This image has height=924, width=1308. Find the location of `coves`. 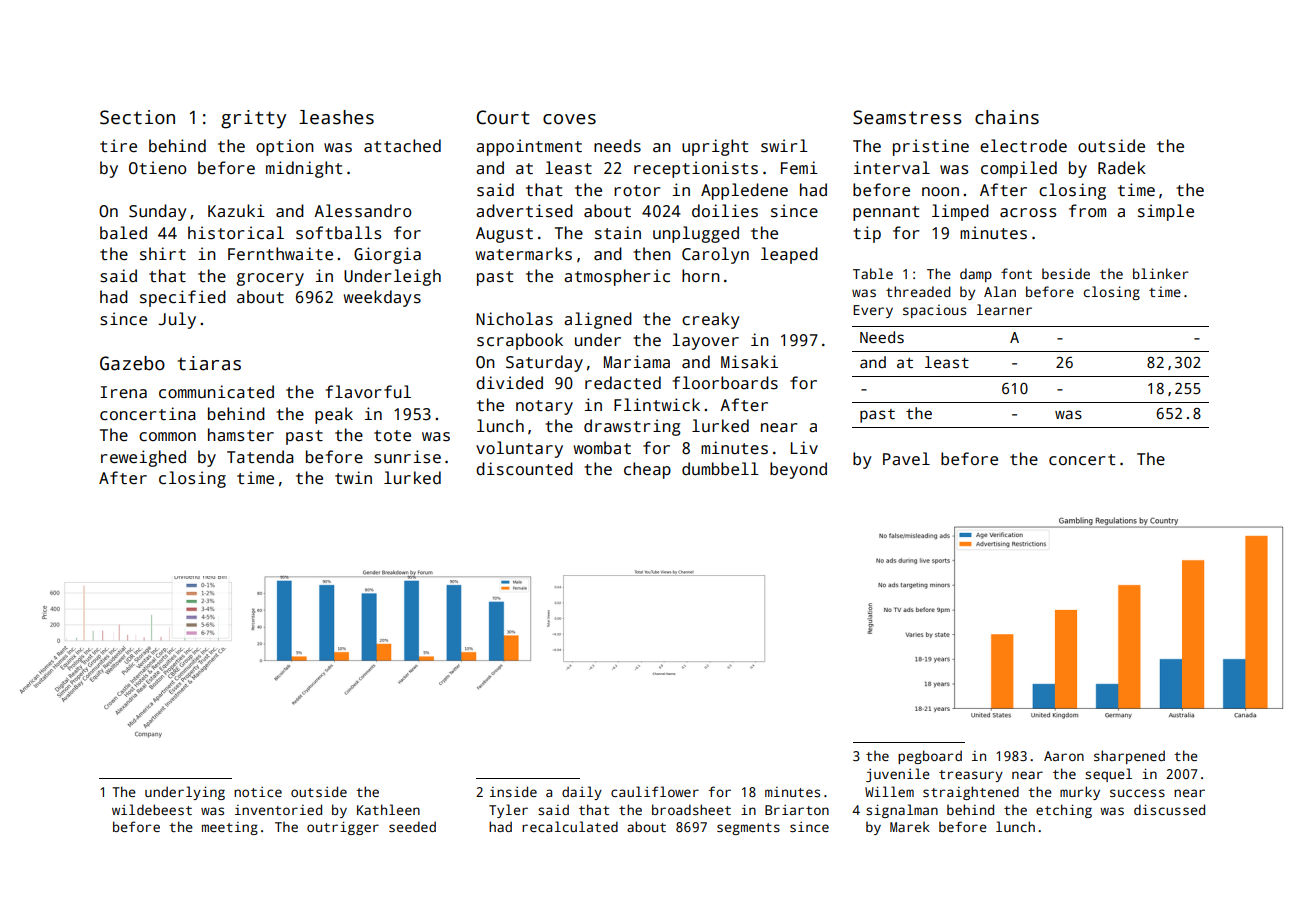

coves is located at coordinates (569, 119).
